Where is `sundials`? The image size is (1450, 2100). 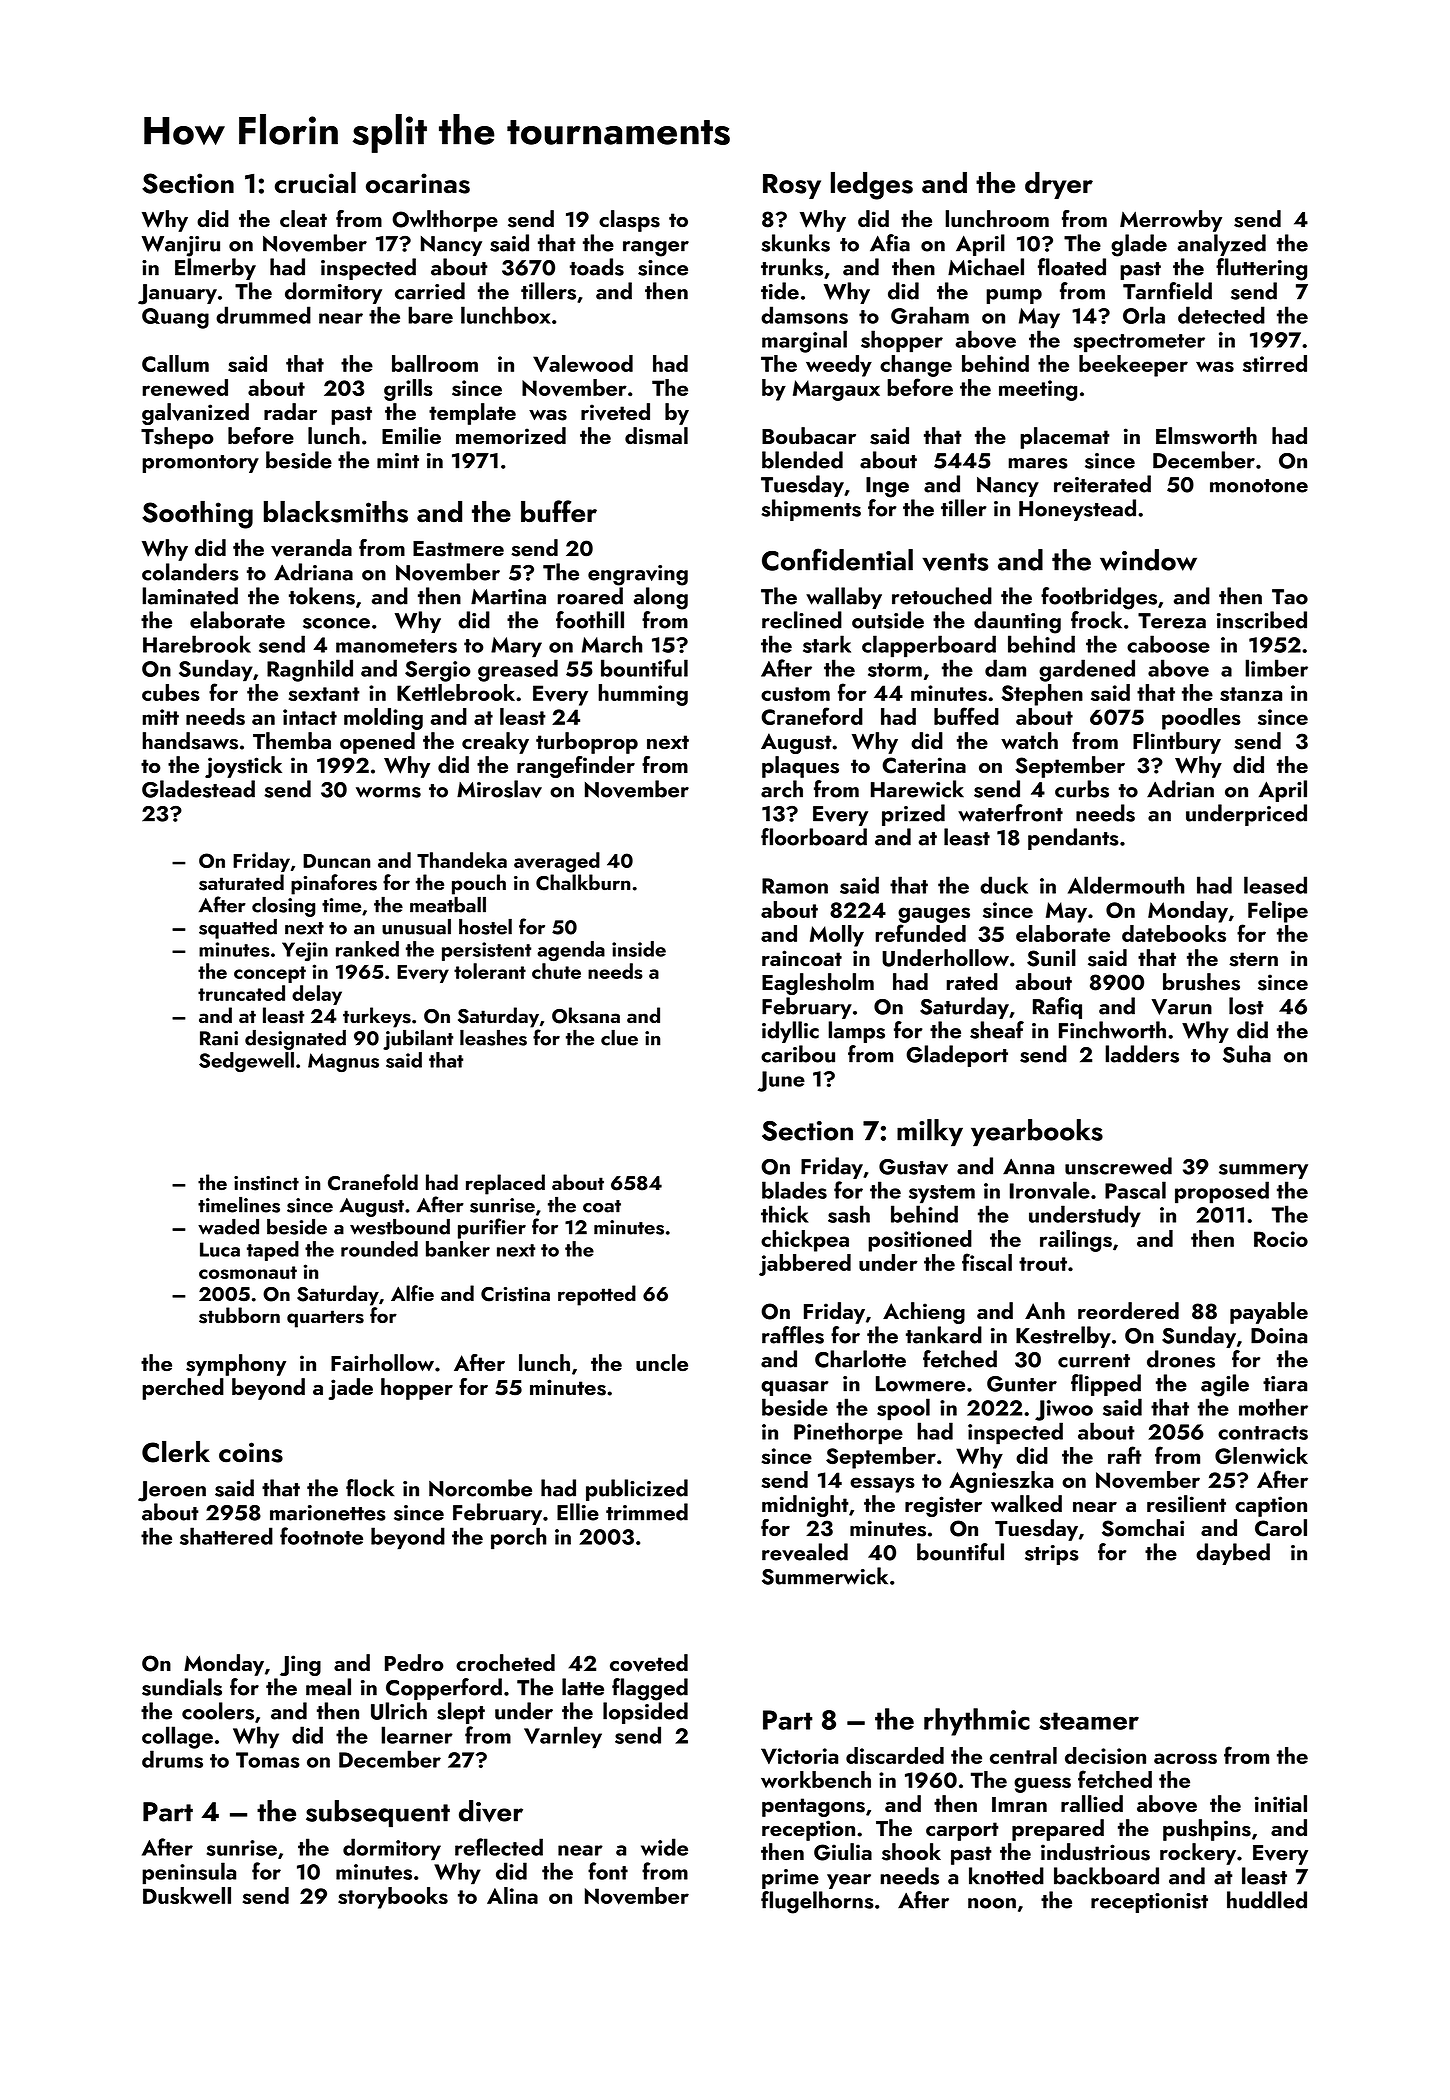 sundials is located at coordinates (182, 1687).
